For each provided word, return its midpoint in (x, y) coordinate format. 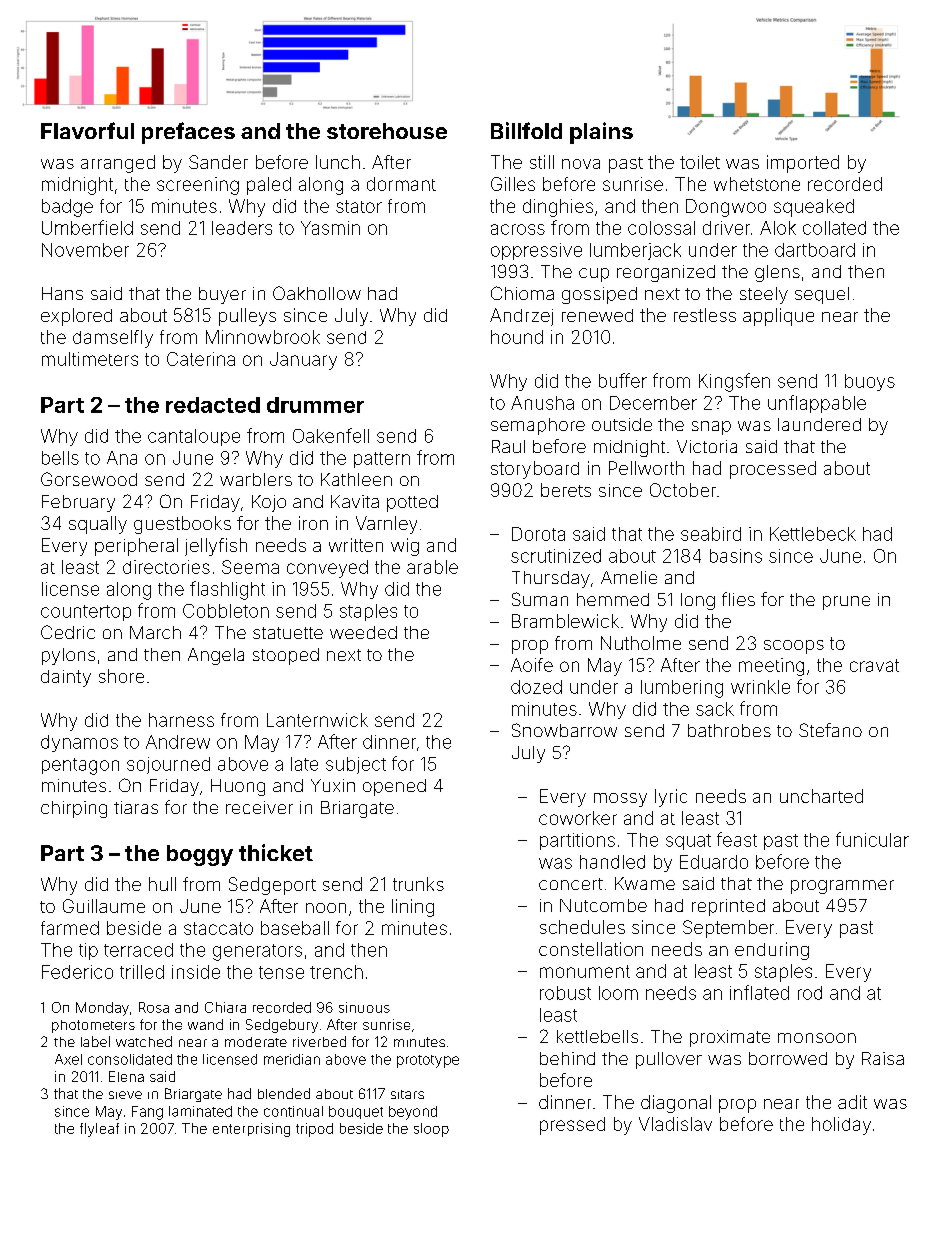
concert (571, 884)
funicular (872, 839)
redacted (213, 405)
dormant (401, 184)
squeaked (814, 208)
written (356, 545)
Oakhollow (317, 293)
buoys (870, 382)
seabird (711, 534)
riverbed (319, 1041)
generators (257, 952)
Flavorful (87, 130)
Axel (68, 1059)
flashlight (227, 590)
